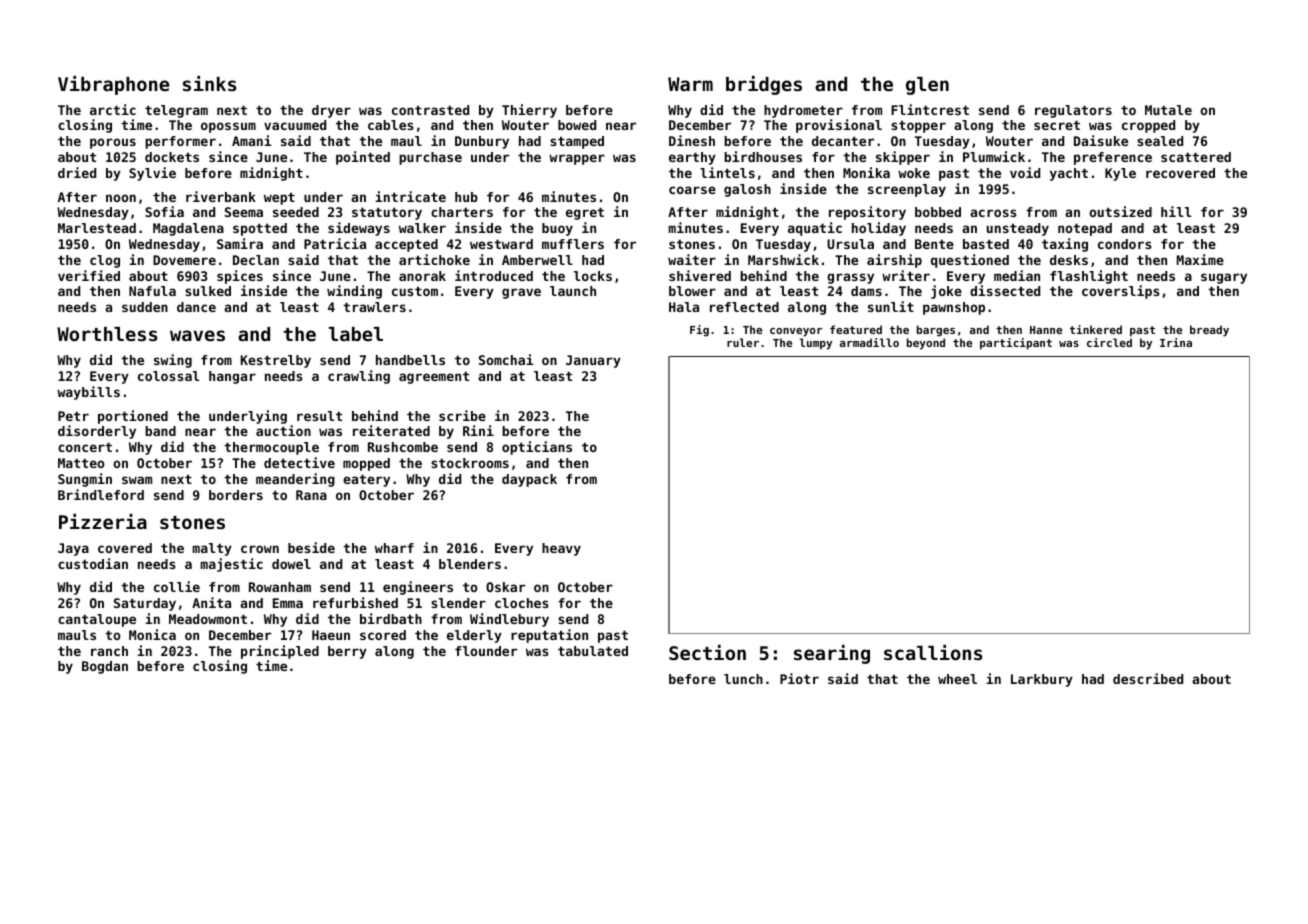 The image size is (1308, 924). What do you see at coordinates (927, 86) in the image?
I see `glen` at bounding box center [927, 86].
